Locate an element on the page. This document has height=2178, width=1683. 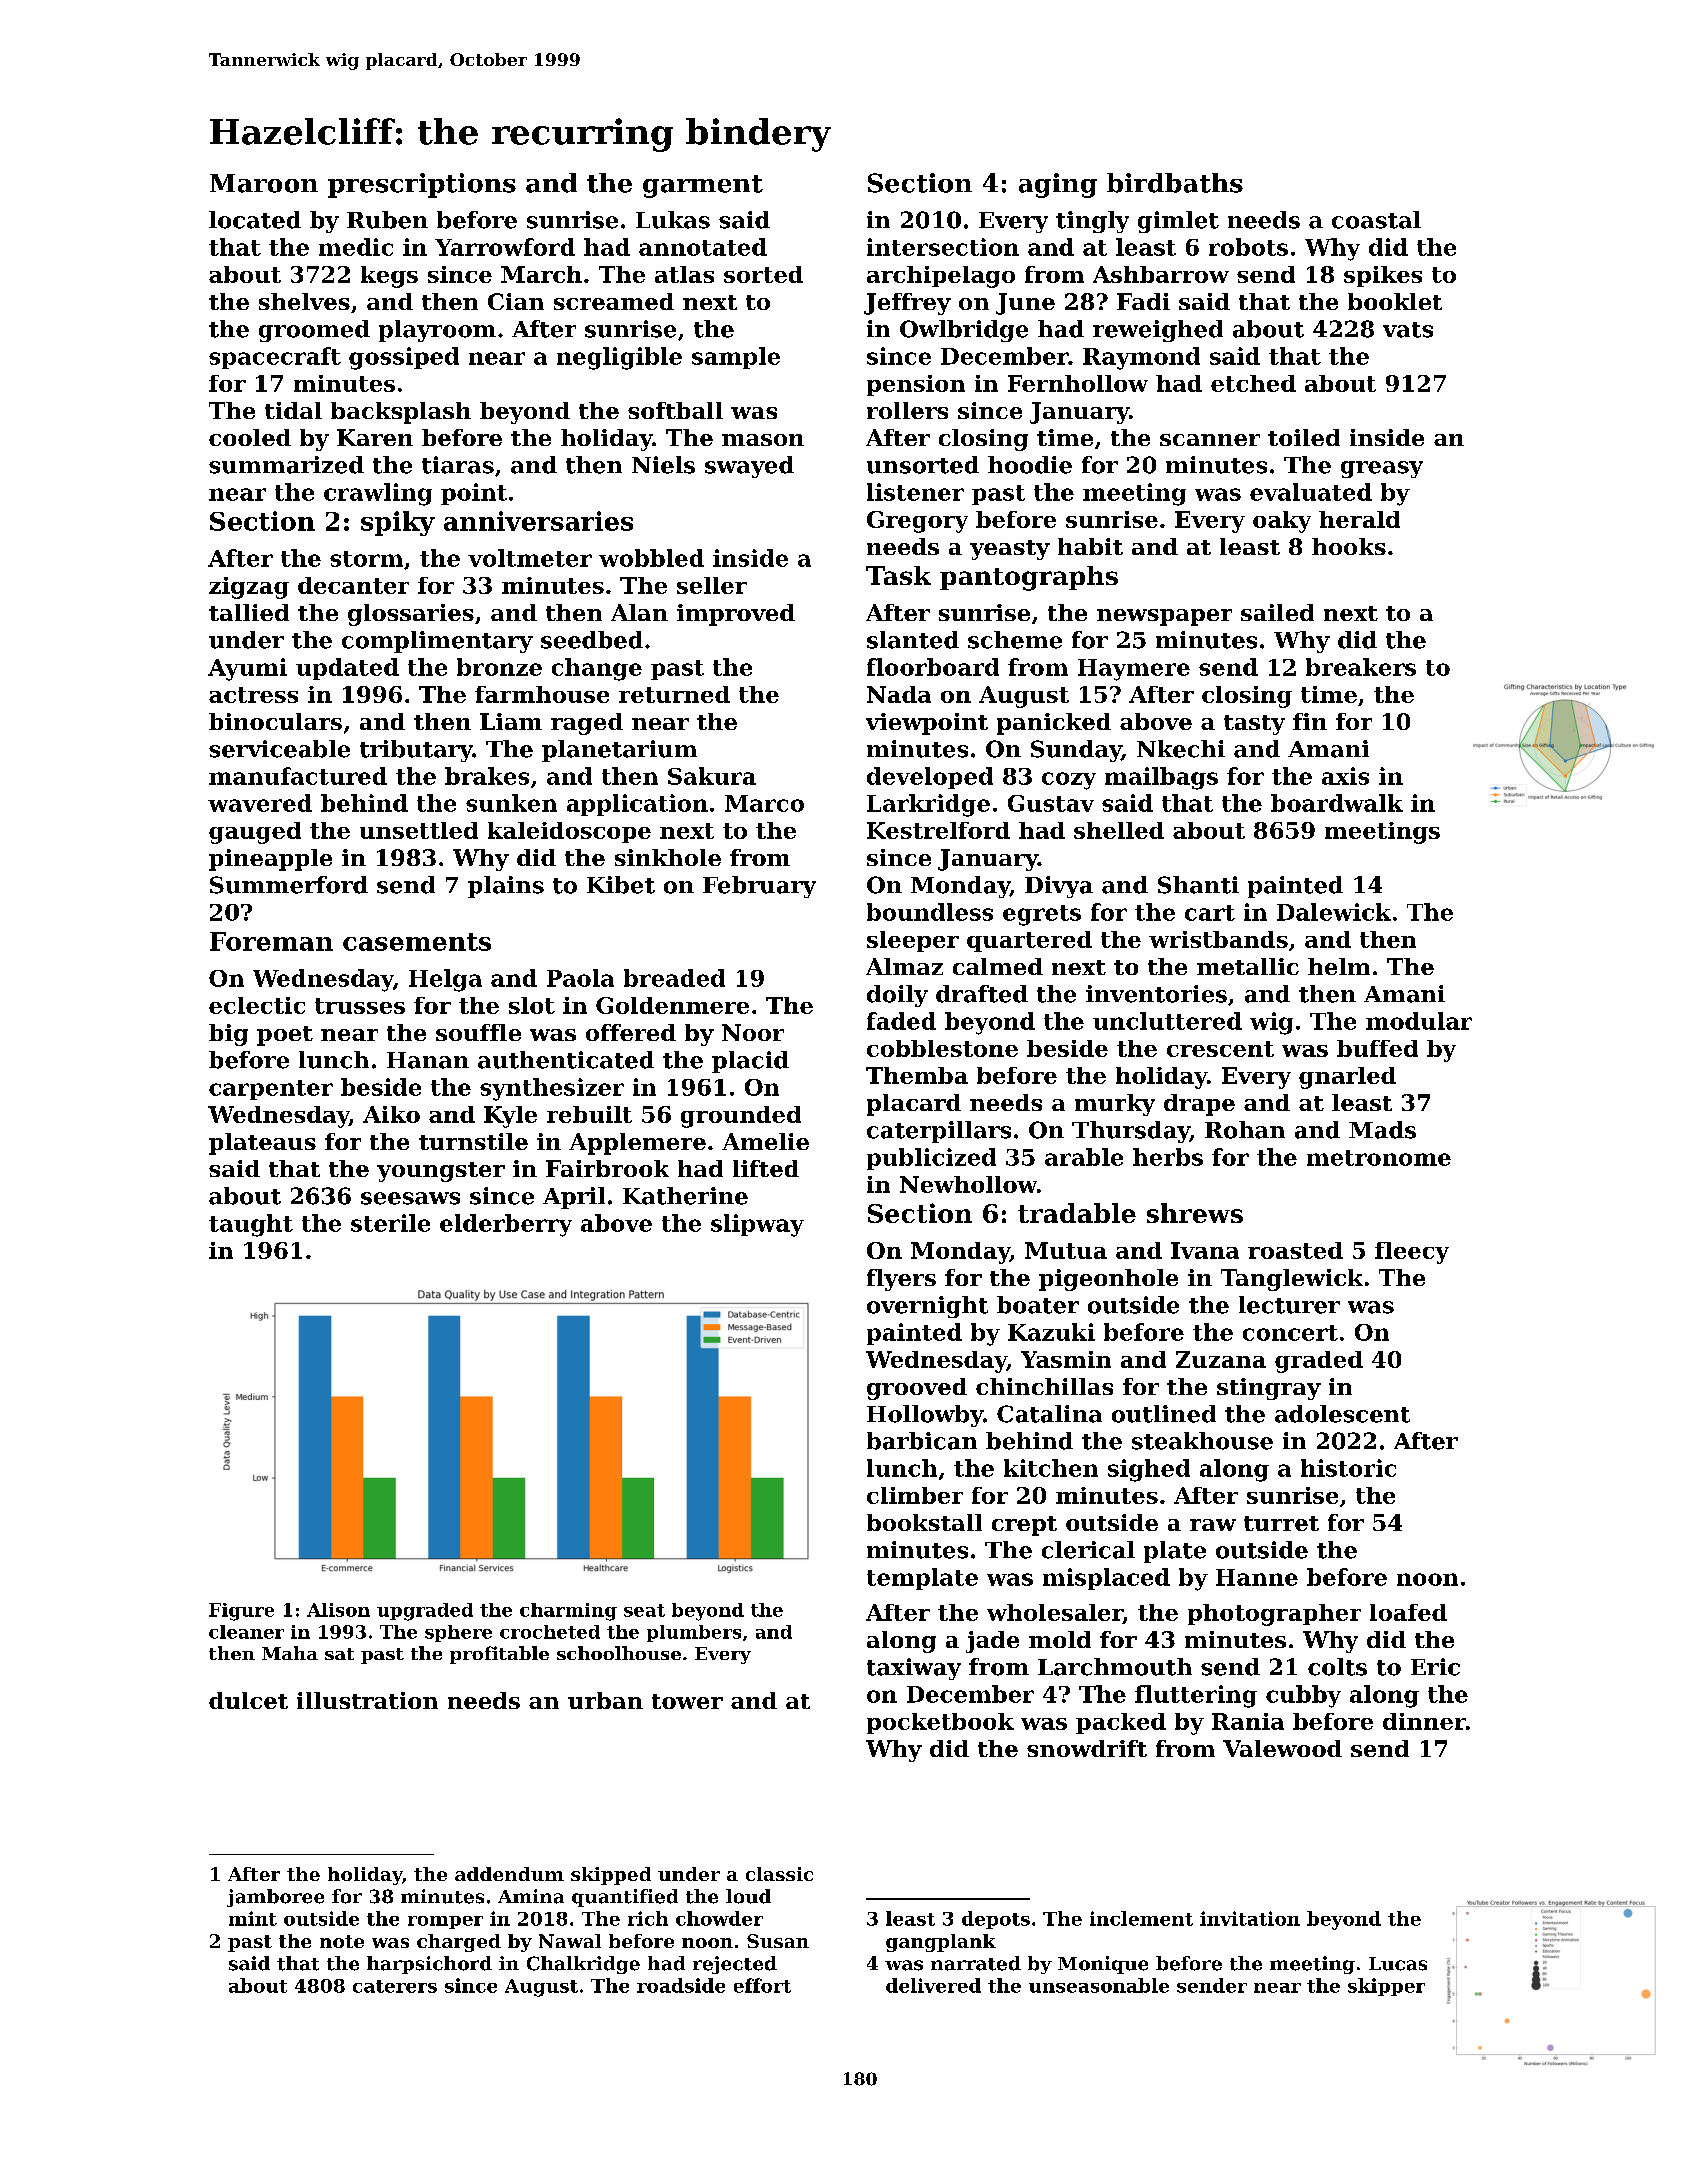
crocheted is located at coordinates (550, 1632).
